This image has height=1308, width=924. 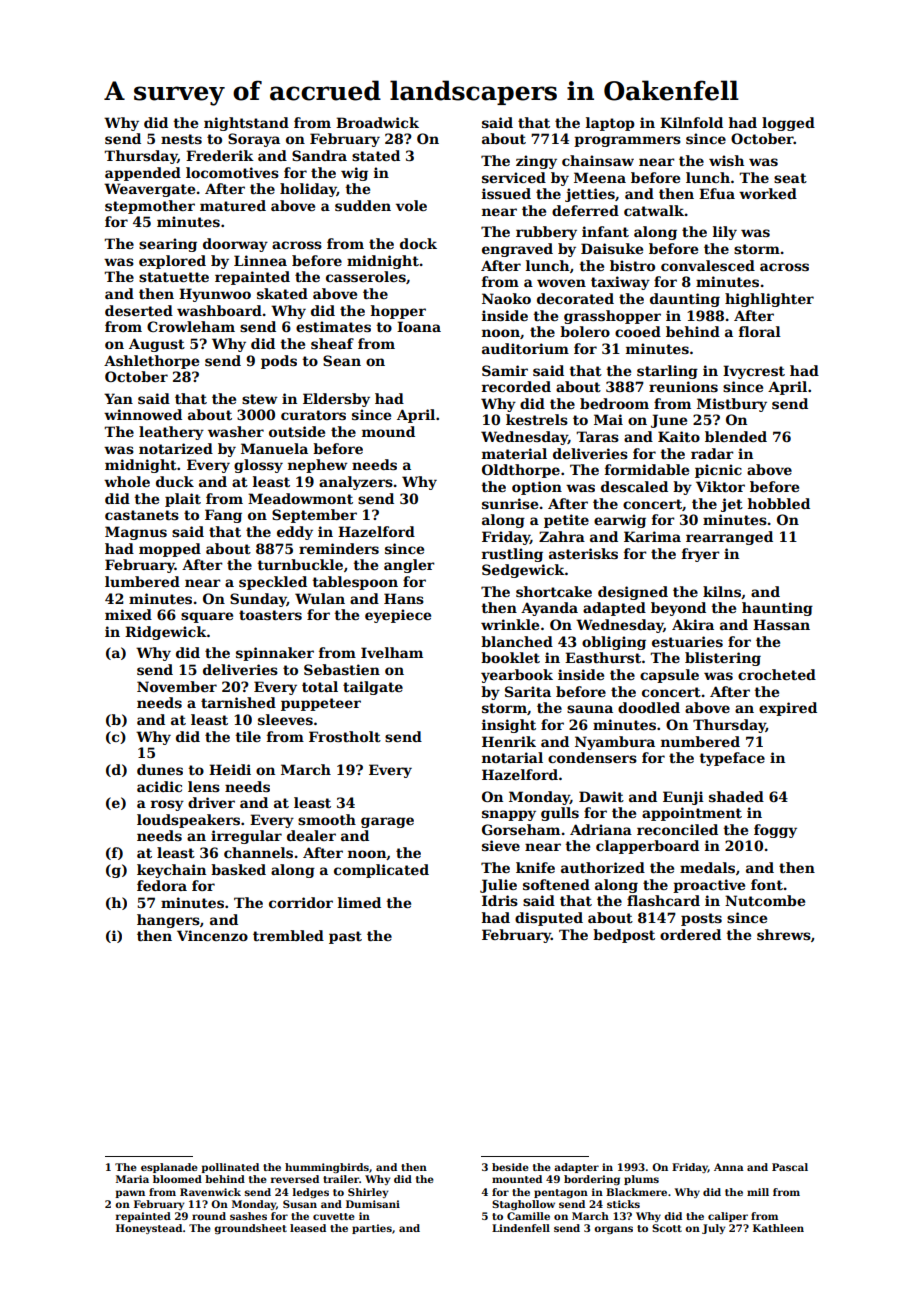 I want to click on nightstand, so click(x=246, y=124).
